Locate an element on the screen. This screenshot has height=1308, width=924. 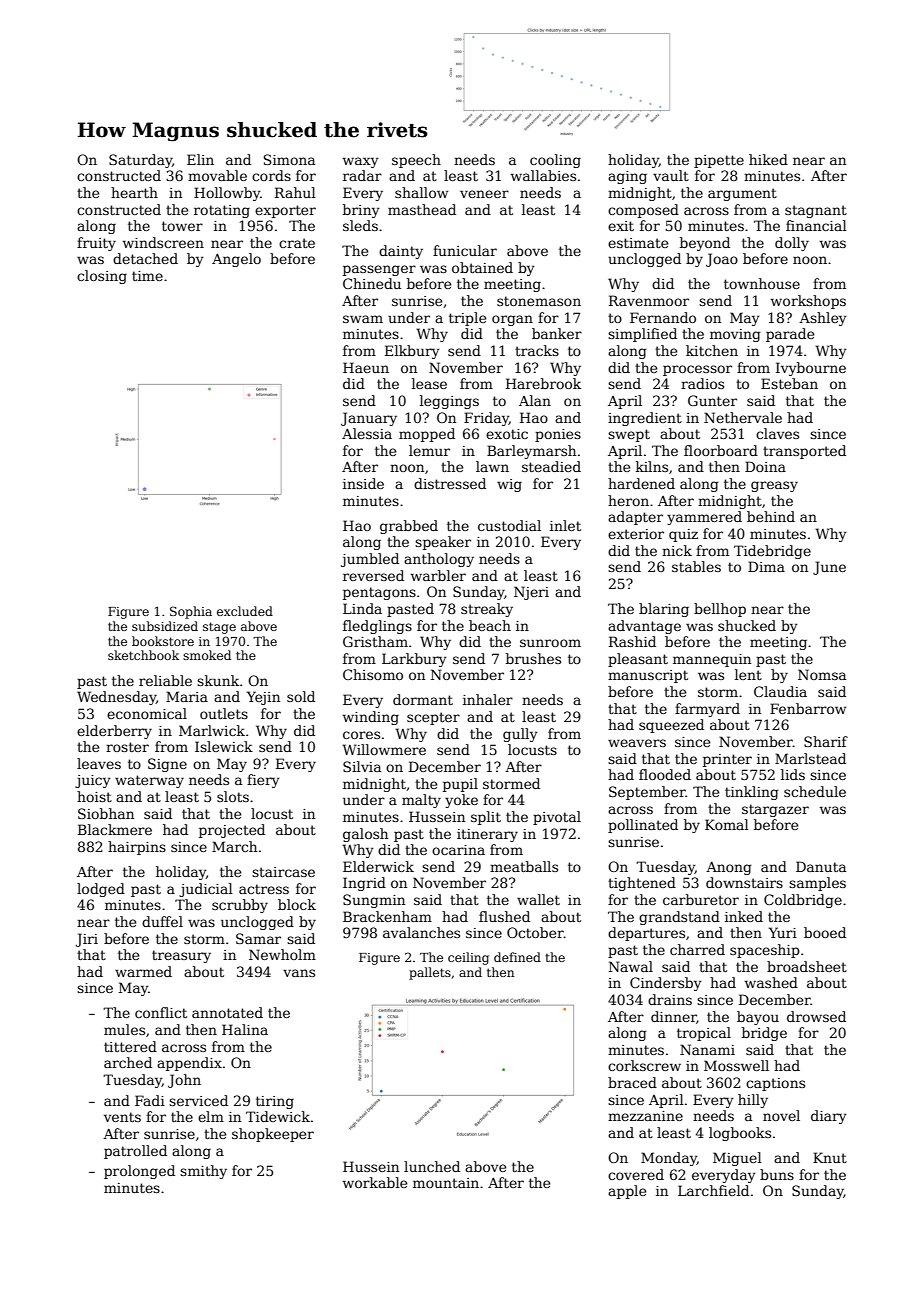
tiring is located at coordinates (275, 1102).
